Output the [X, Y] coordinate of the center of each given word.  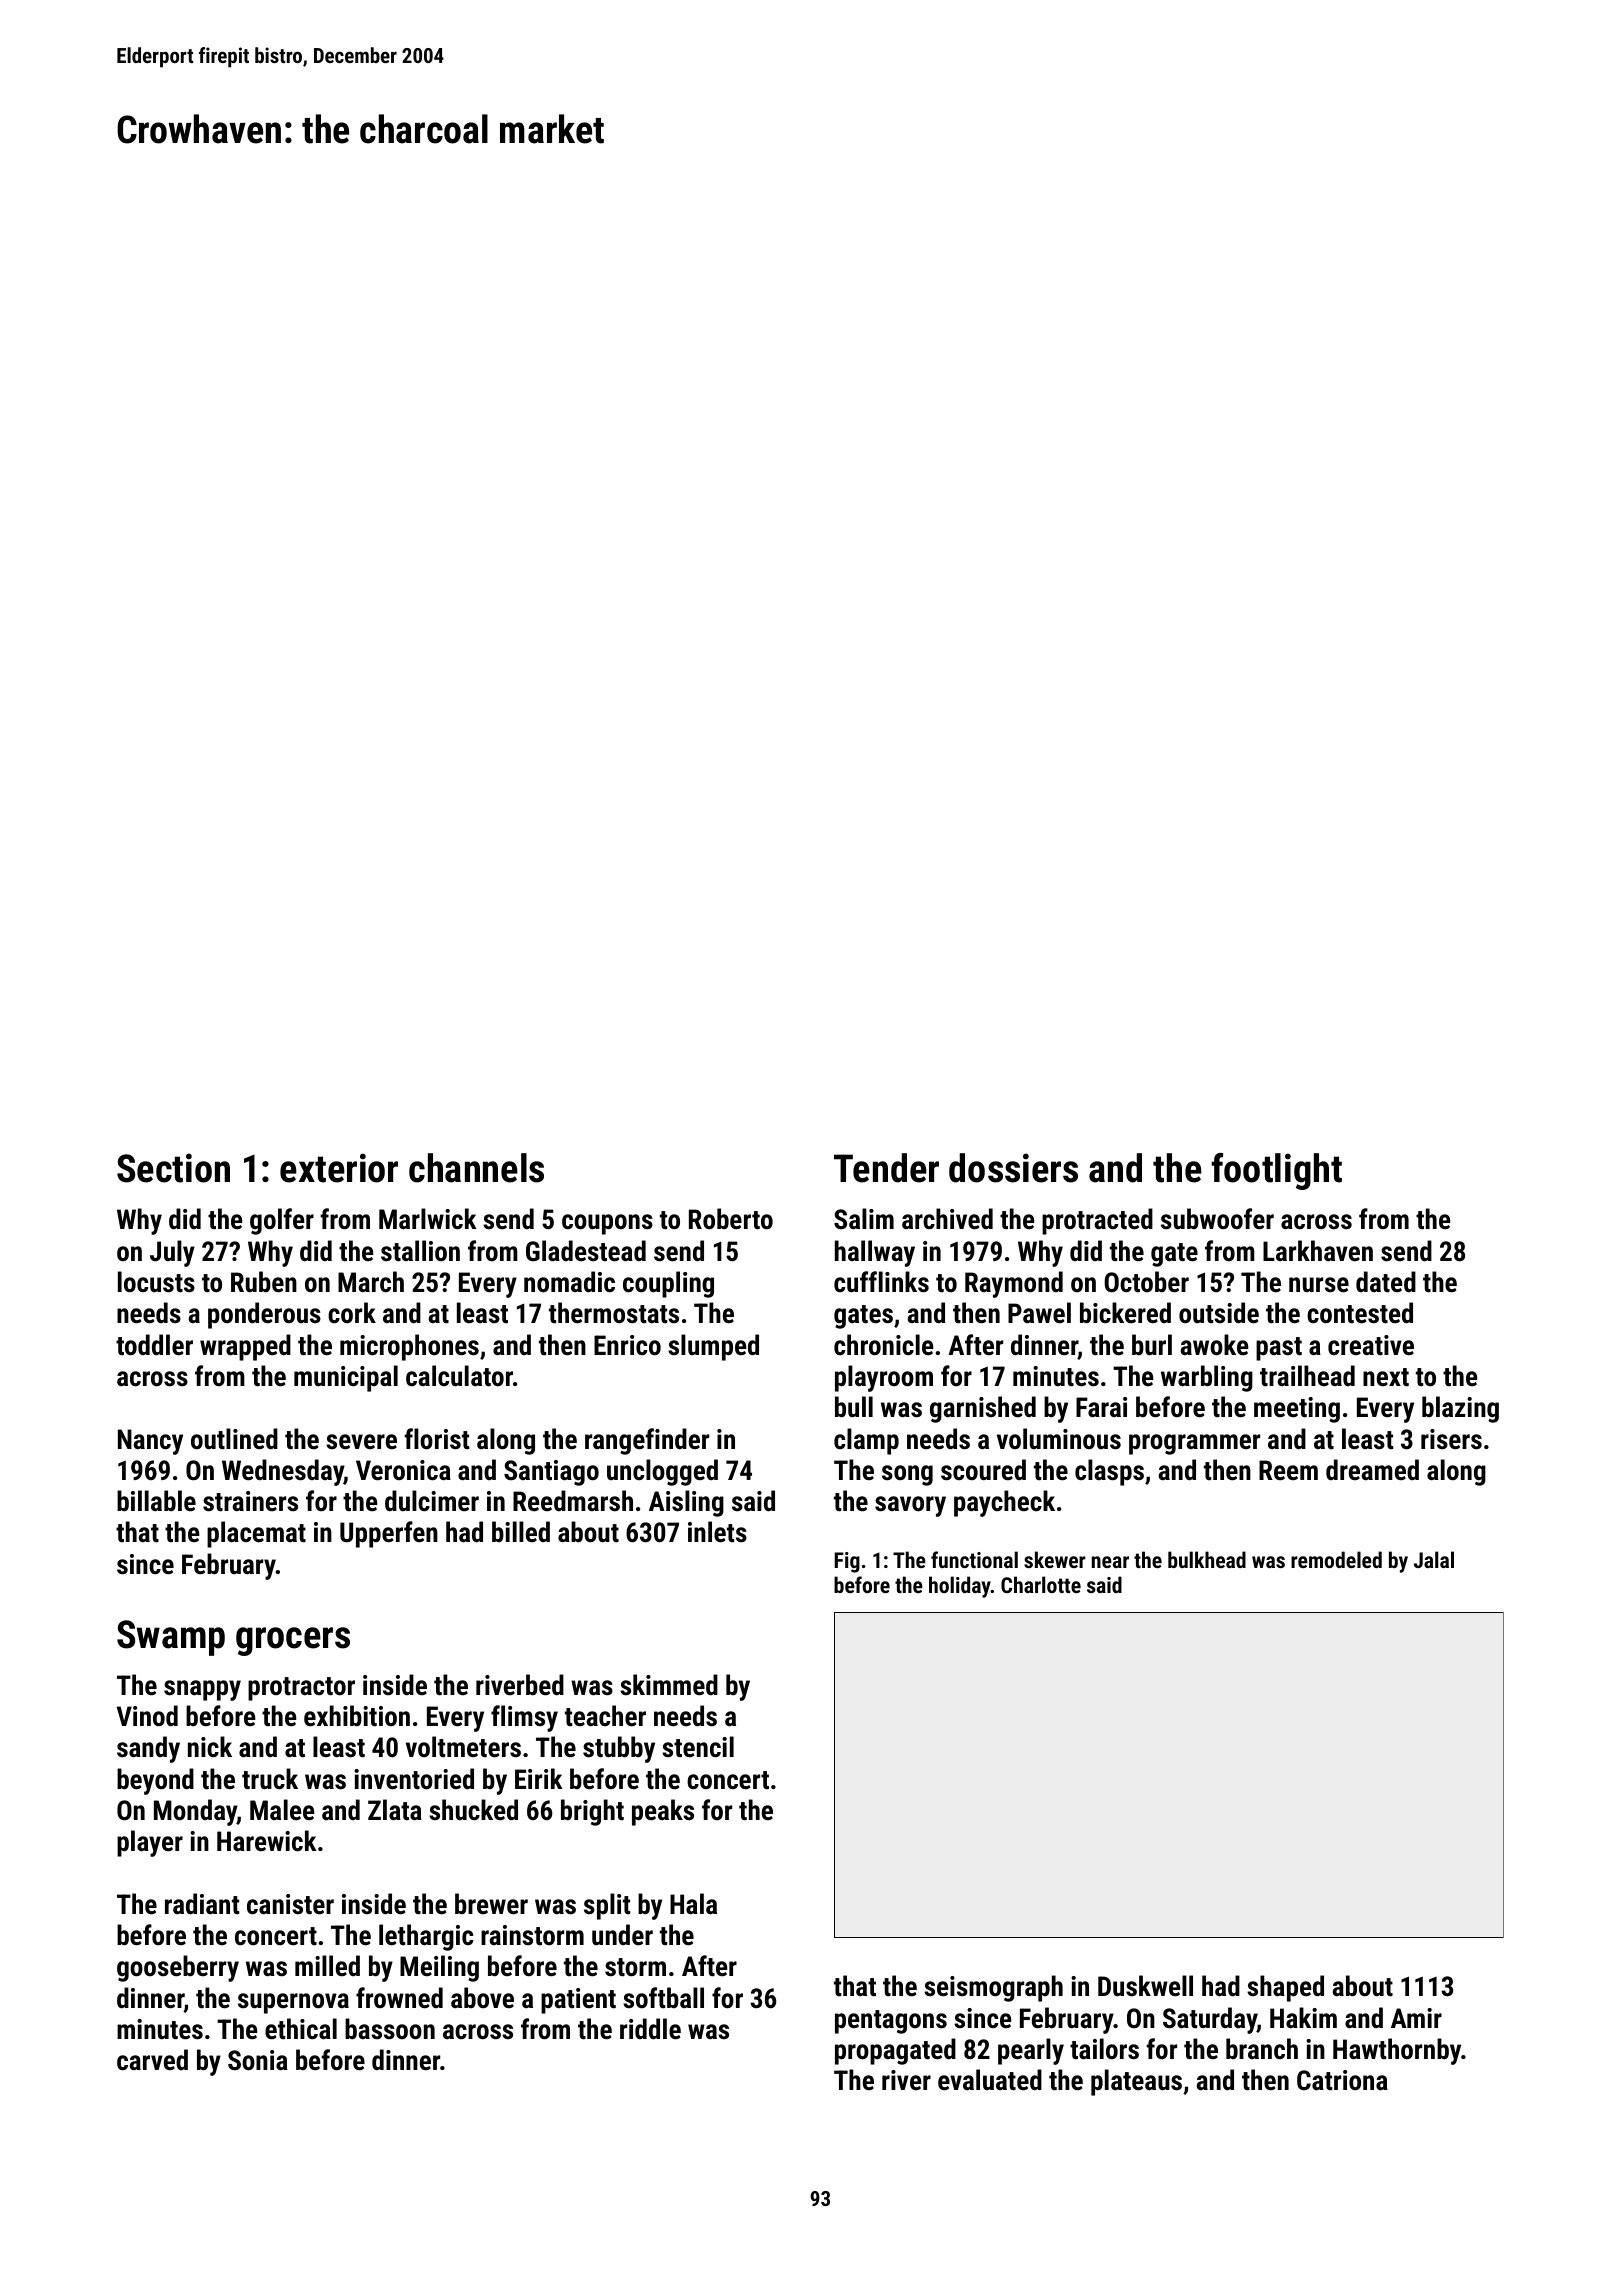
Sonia [258, 2060]
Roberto [731, 1219]
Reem [1288, 1470]
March [371, 1282]
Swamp [171, 1638]
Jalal [1434, 1559]
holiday [960, 1587]
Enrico [627, 1345]
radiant [202, 1904]
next [1386, 1377]
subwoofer [1217, 1219]
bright [592, 1812]
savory [910, 1506]
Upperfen [389, 1534]
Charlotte [1041, 1584]
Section [173, 1168]
